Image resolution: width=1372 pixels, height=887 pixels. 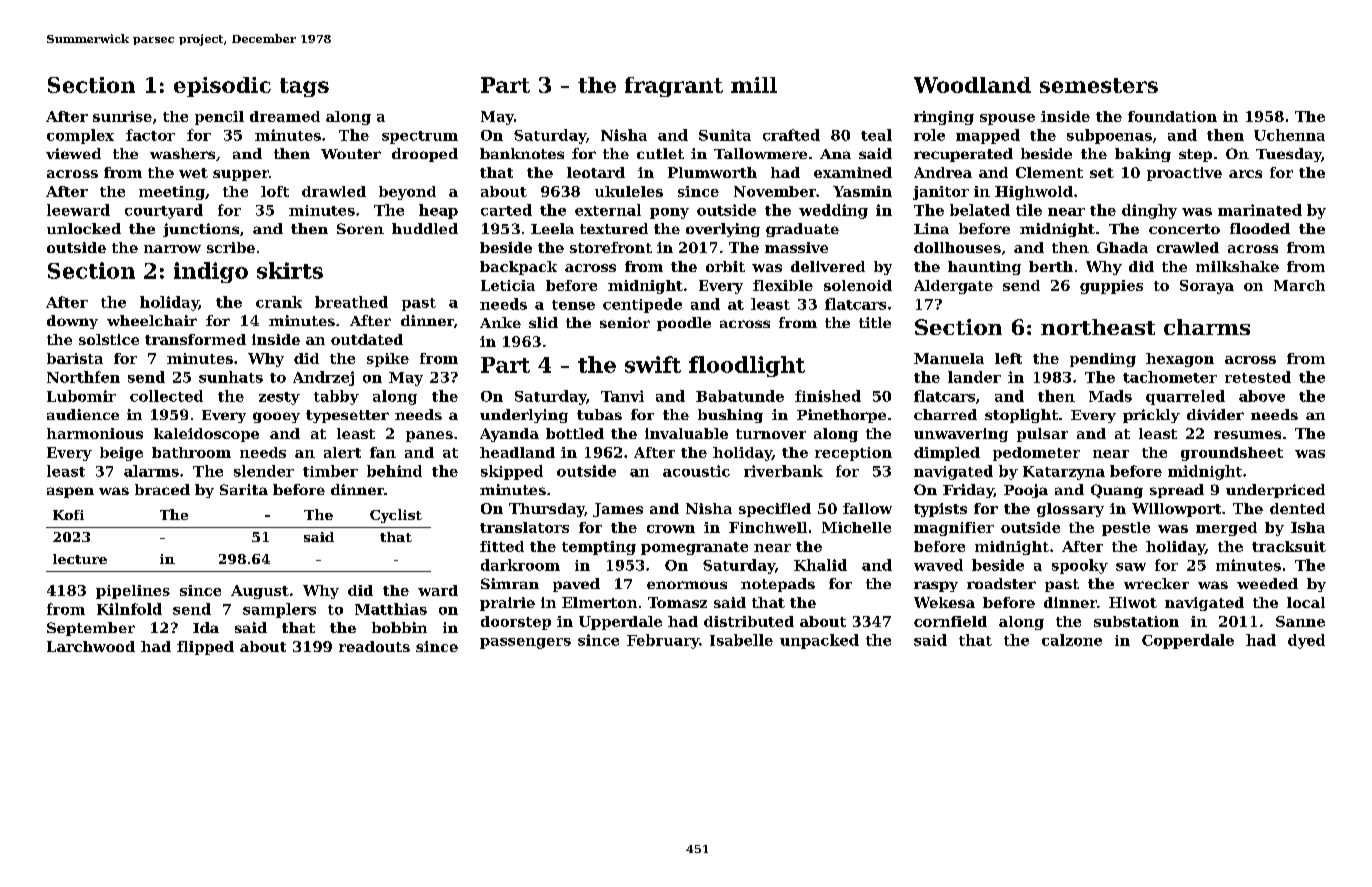 I want to click on Isabelle, so click(x=741, y=640).
